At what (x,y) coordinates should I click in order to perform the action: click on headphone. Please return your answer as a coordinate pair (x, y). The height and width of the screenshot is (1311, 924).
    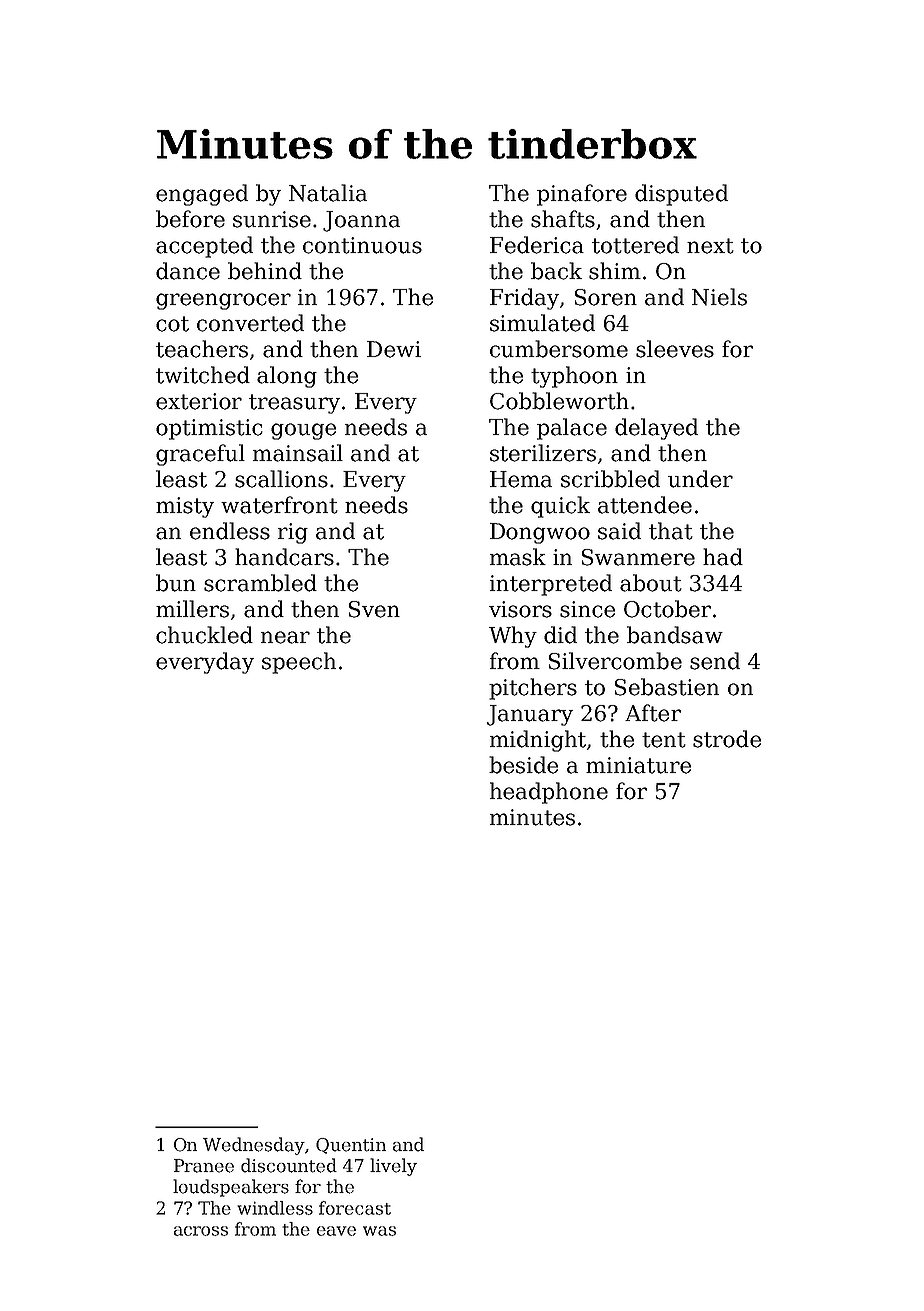
    Looking at the image, I should click on (549, 793).
